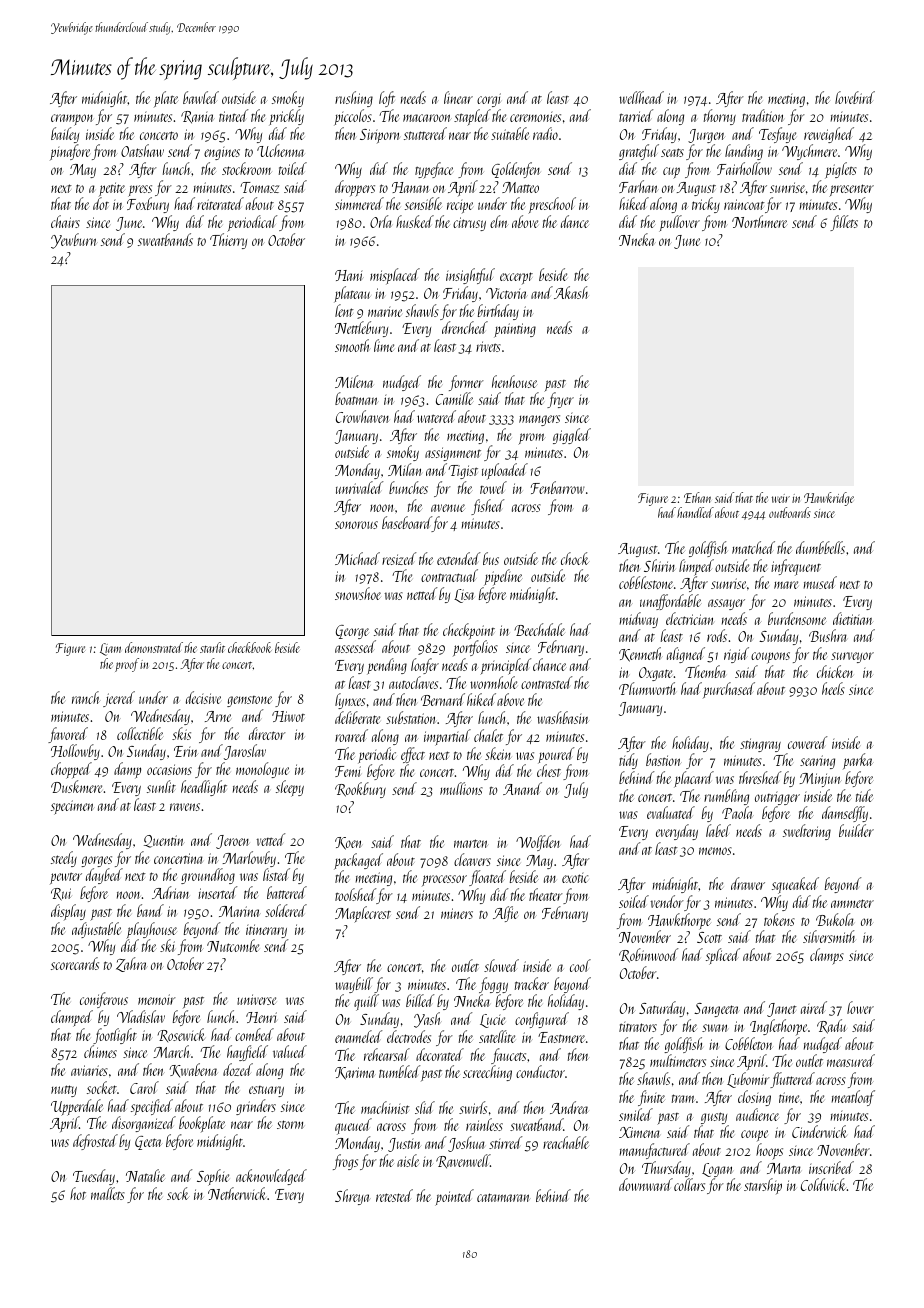  What do you see at coordinates (148, 205) in the page?
I see `Foxbury` at bounding box center [148, 205].
